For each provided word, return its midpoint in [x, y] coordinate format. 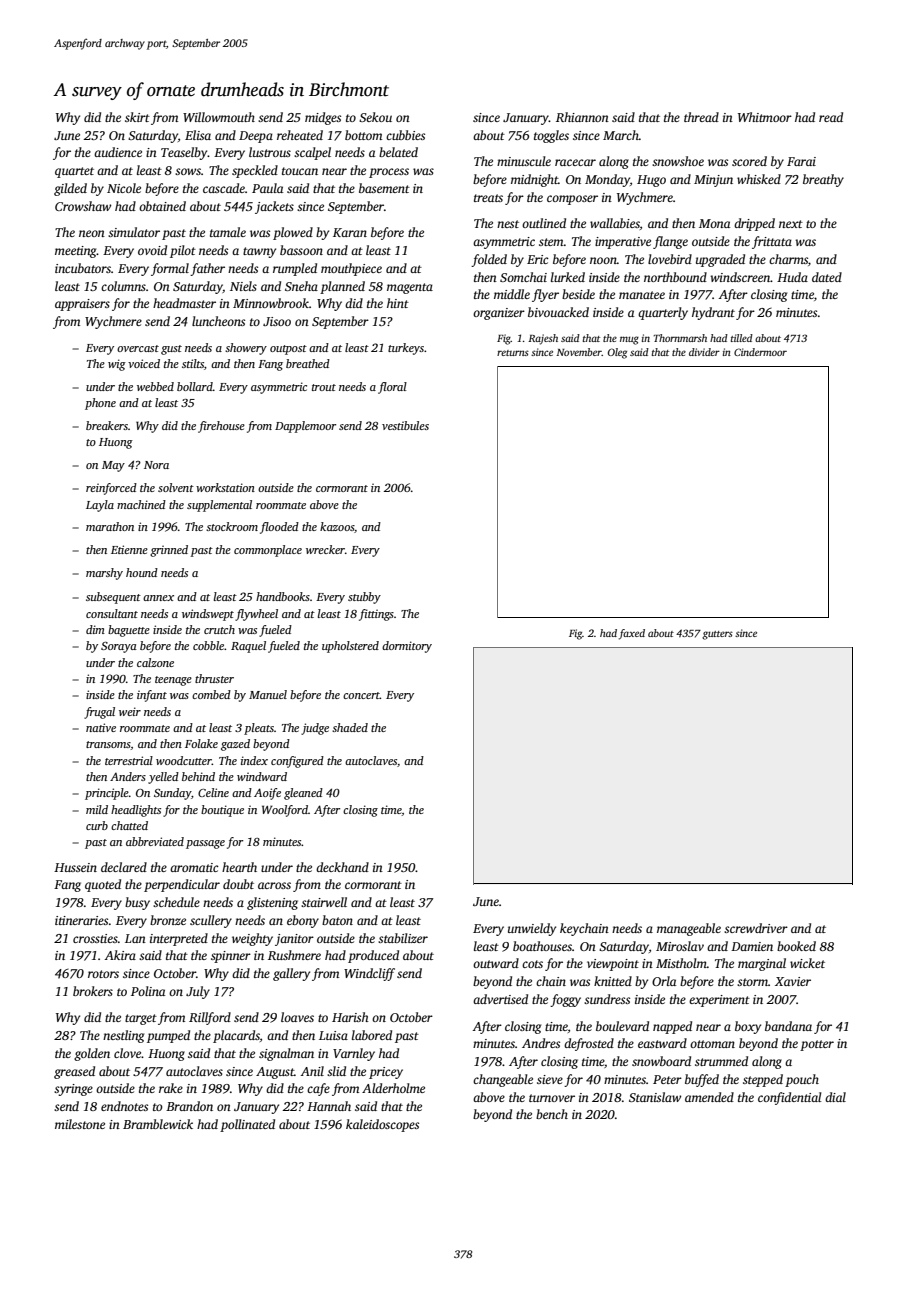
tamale [228, 232]
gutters [717, 635]
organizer [499, 314]
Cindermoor [760, 352]
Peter [667, 1079]
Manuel [268, 694]
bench [552, 1114]
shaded [350, 727]
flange [670, 242]
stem [551, 242]
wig [117, 365]
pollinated [247, 1125]
